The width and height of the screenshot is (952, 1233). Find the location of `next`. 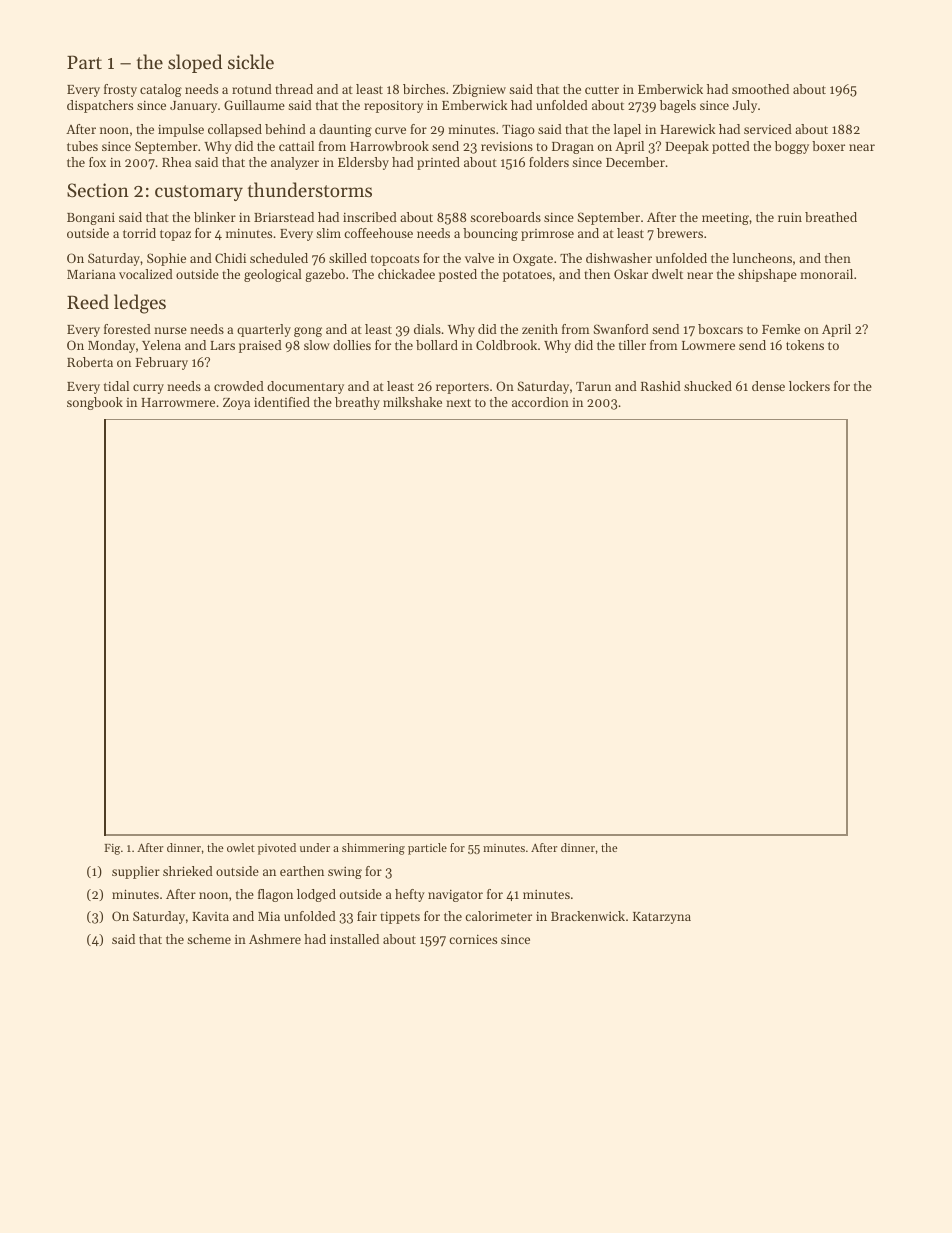

next is located at coordinates (458, 403).
